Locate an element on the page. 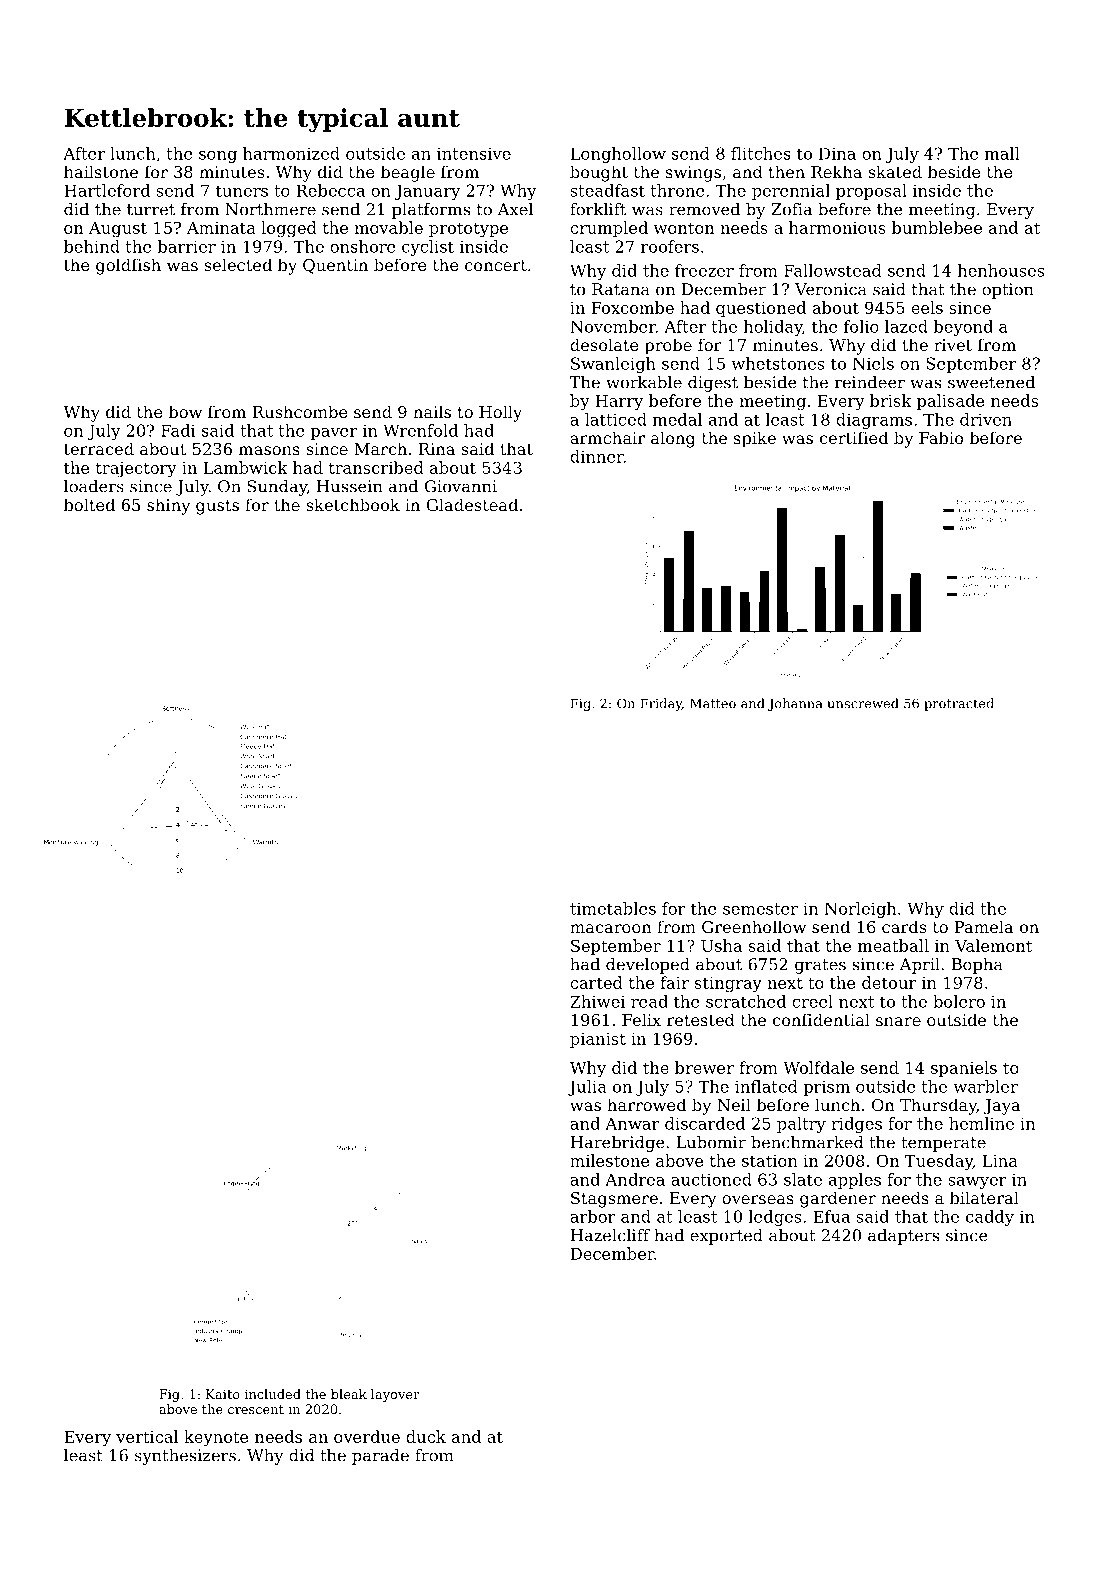  henhouses is located at coordinates (1001, 270).
